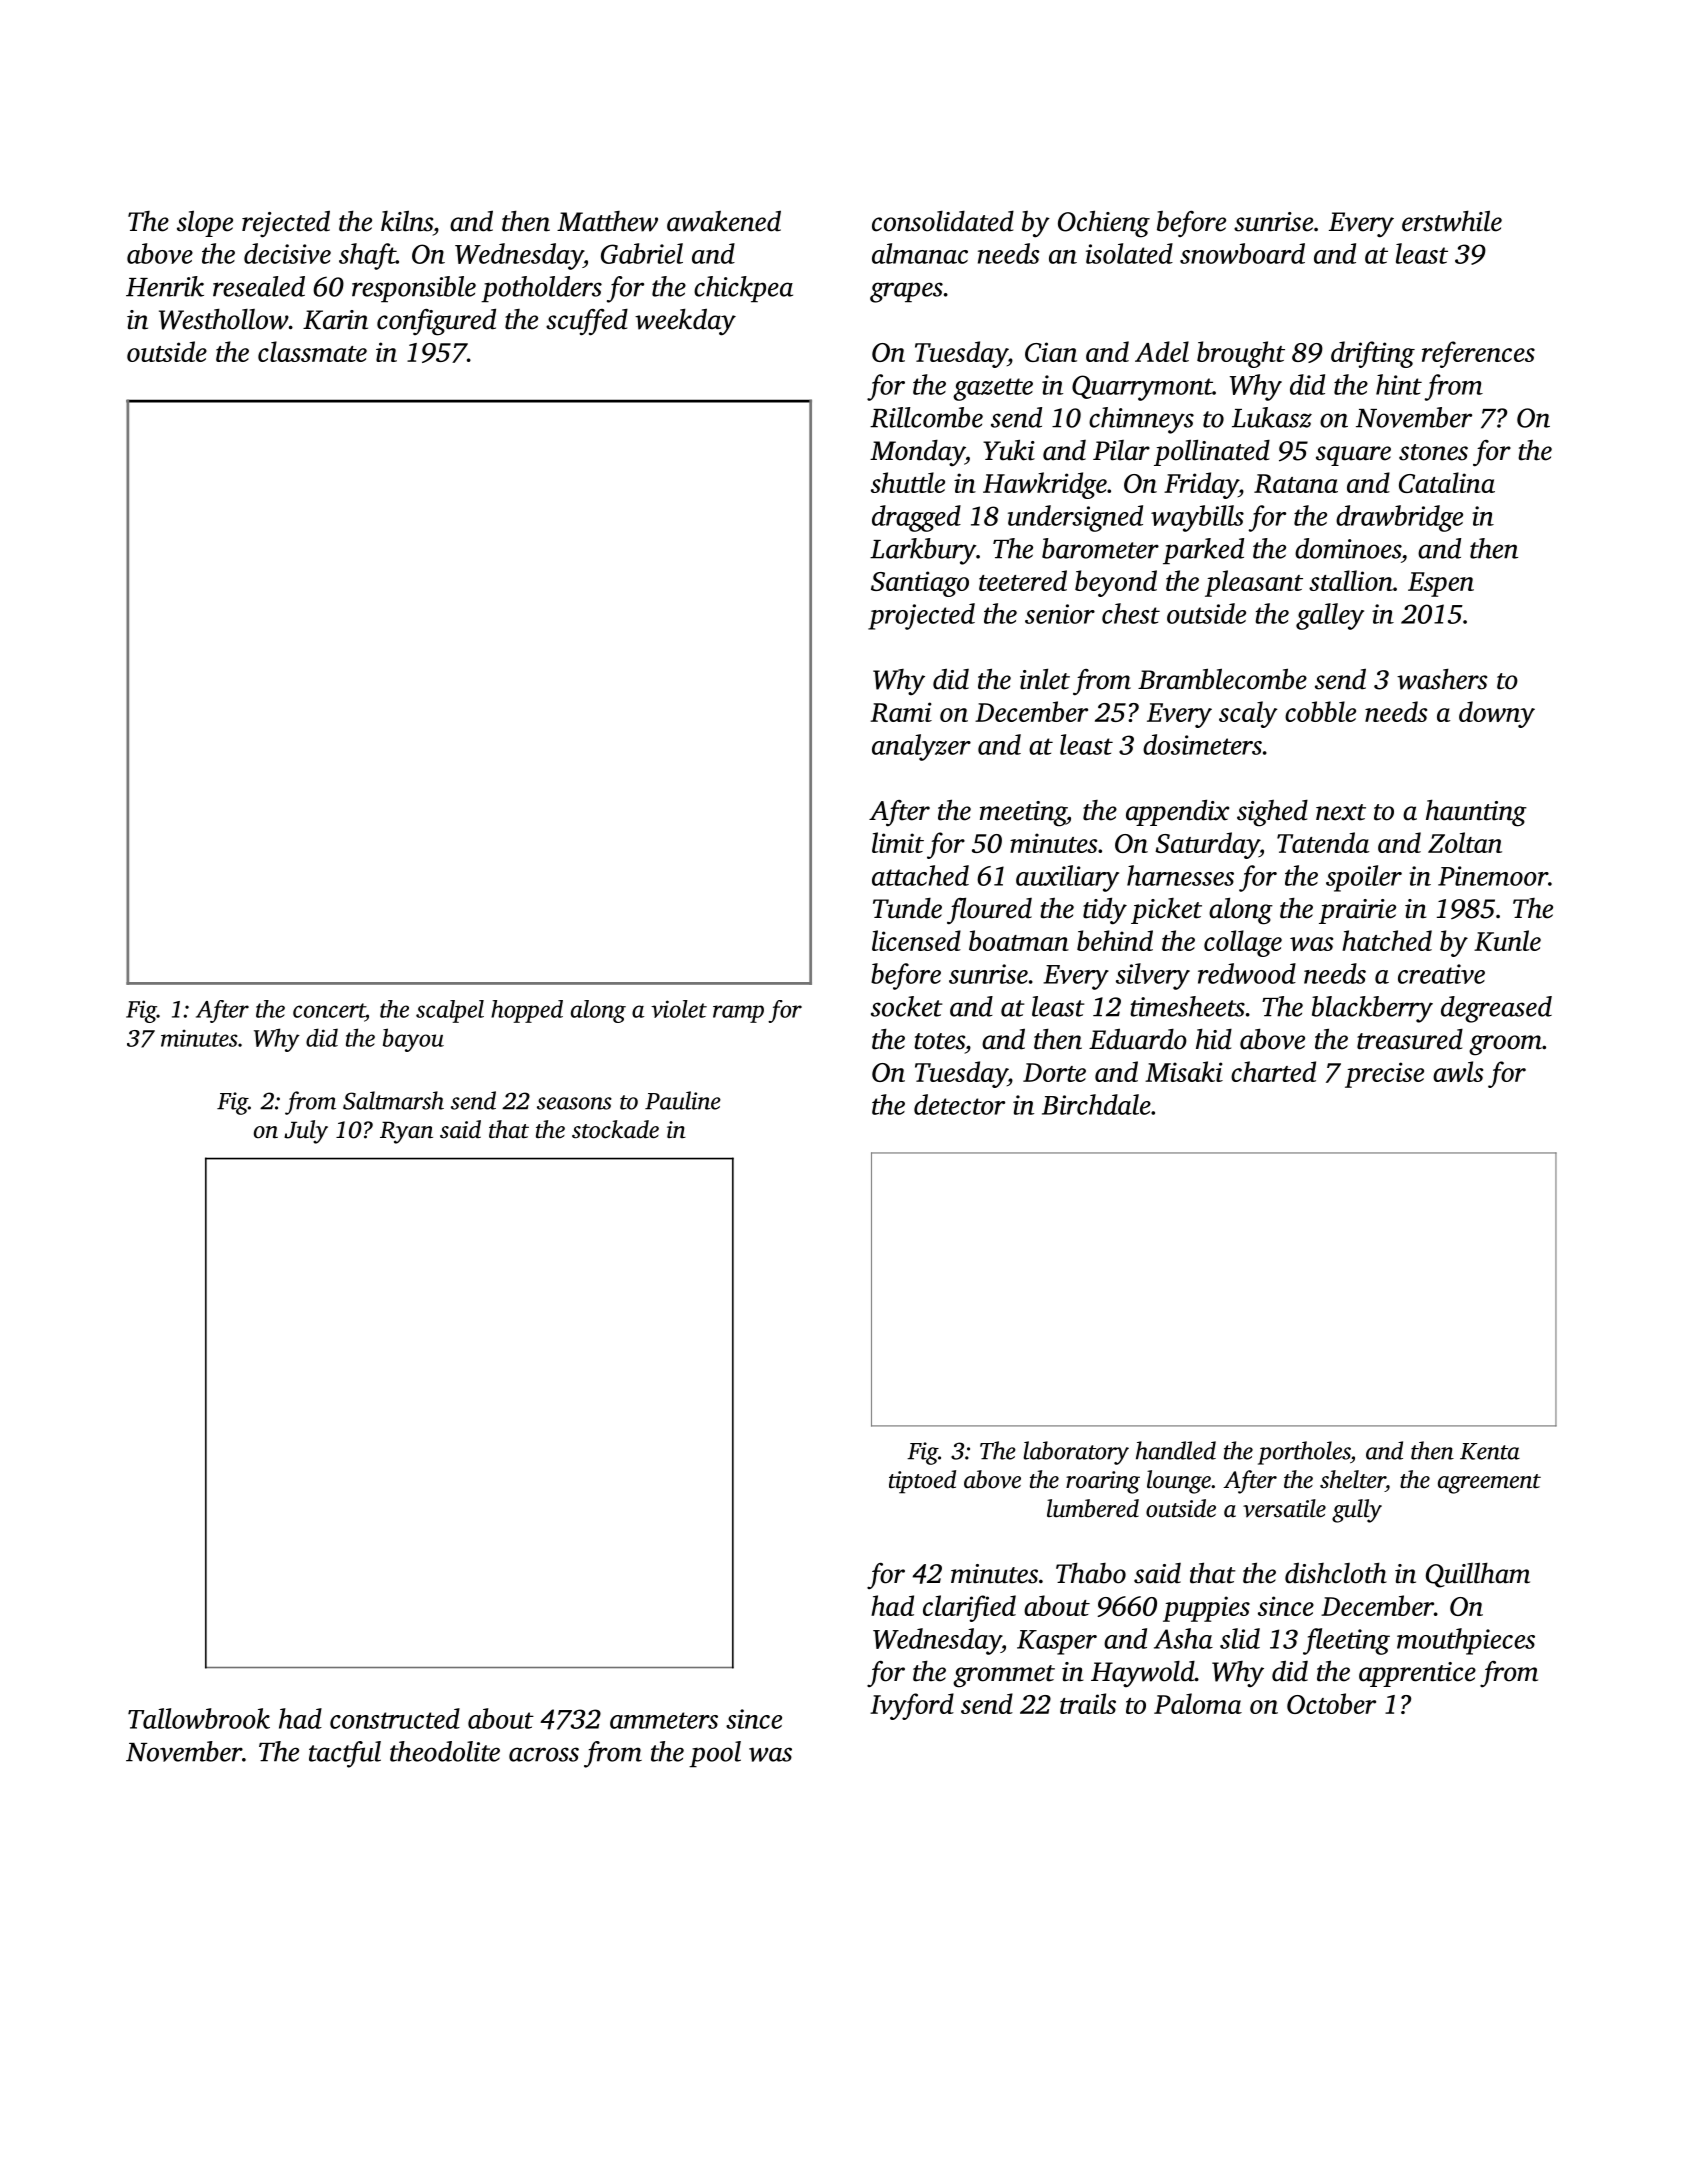 This screenshot has height=2178, width=1683. What do you see at coordinates (450, 1011) in the screenshot?
I see `scalpel` at bounding box center [450, 1011].
